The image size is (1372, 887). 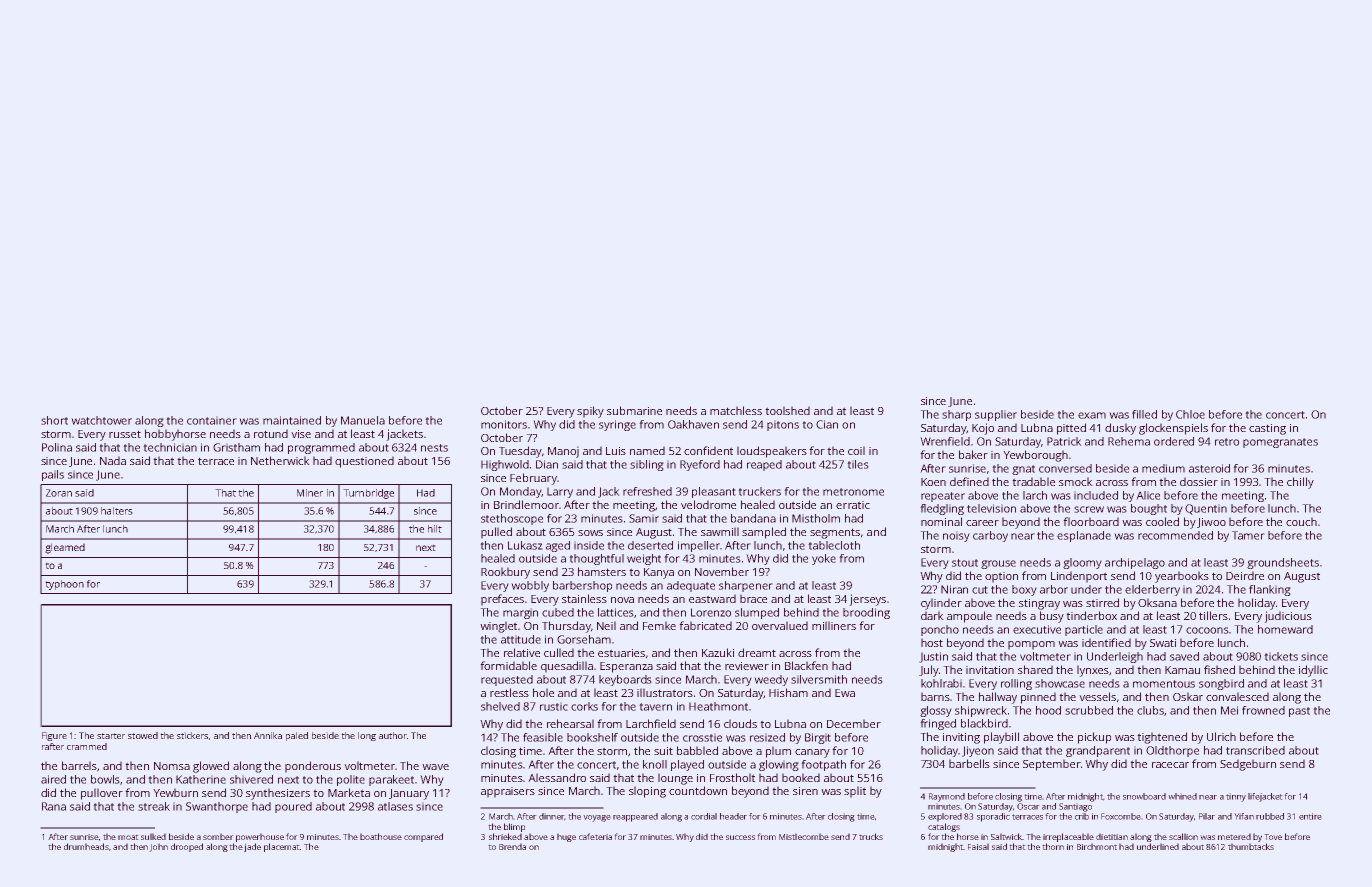 What do you see at coordinates (834, 625) in the screenshot?
I see `milliners` at bounding box center [834, 625].
